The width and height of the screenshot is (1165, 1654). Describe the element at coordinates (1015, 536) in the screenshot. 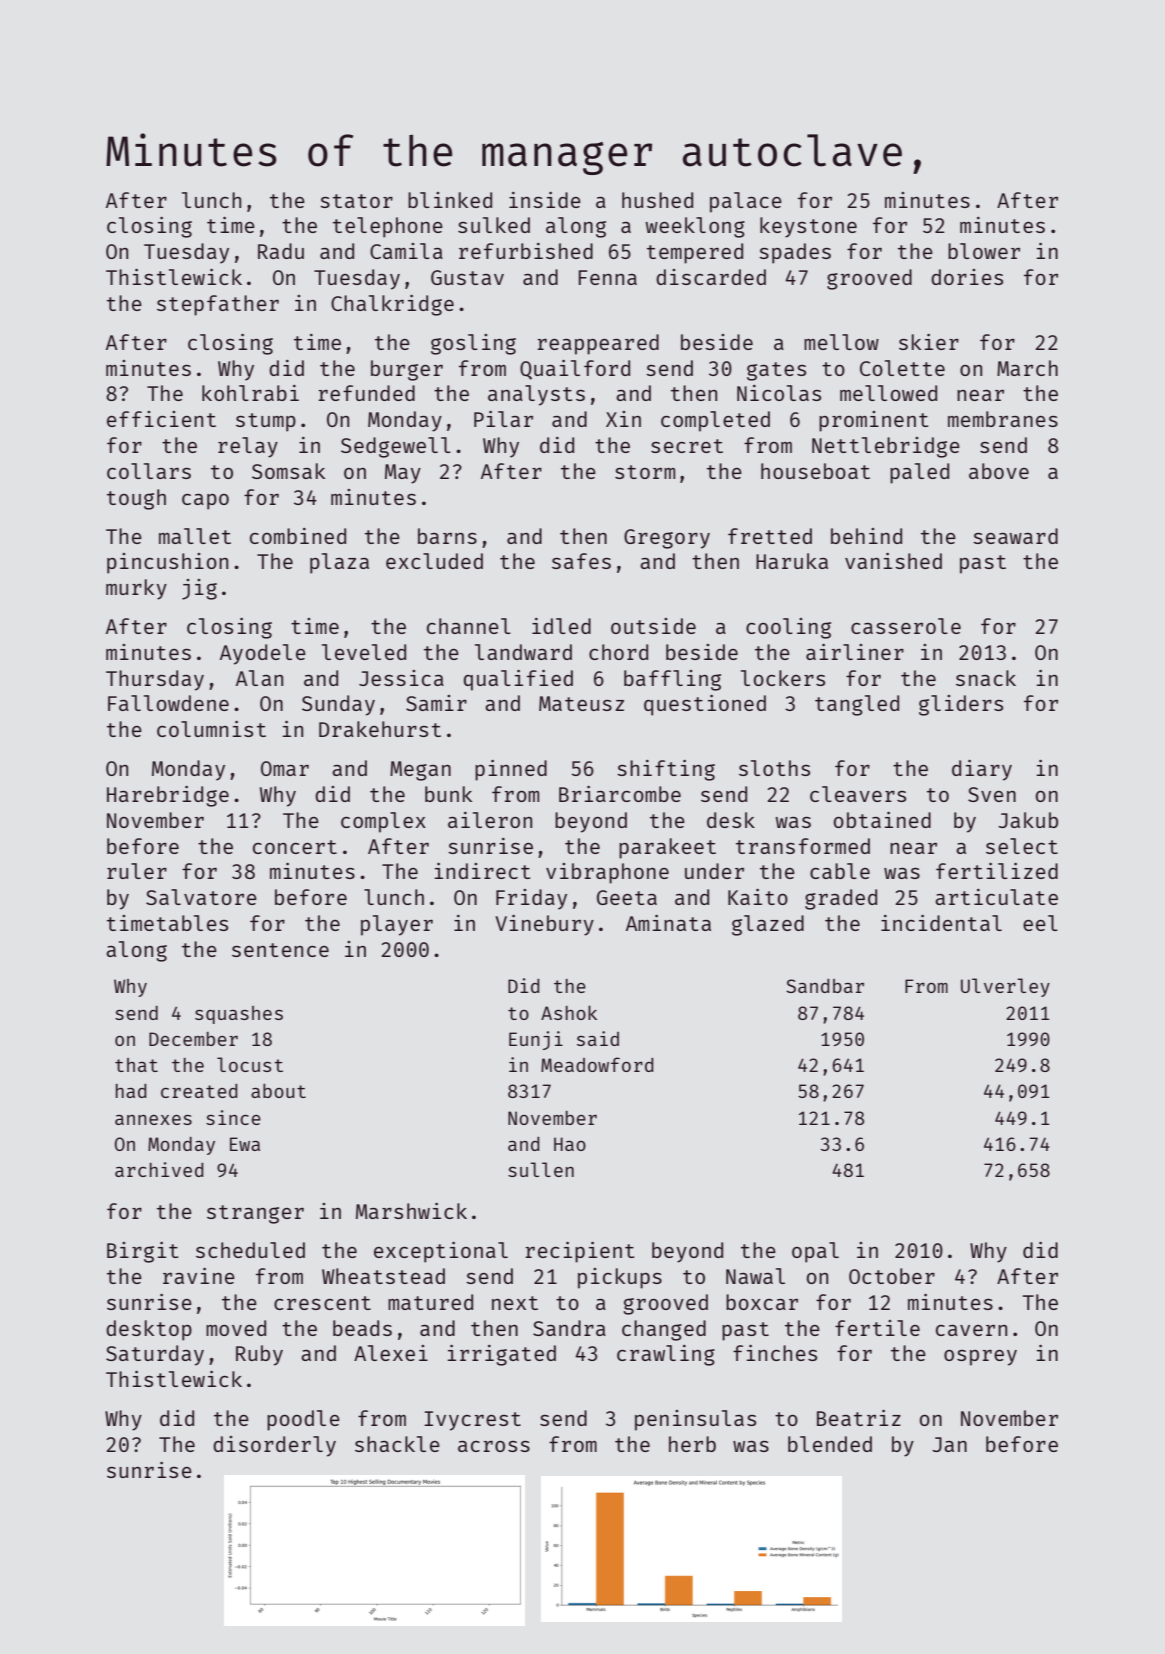

I see `seaward` at that location.
